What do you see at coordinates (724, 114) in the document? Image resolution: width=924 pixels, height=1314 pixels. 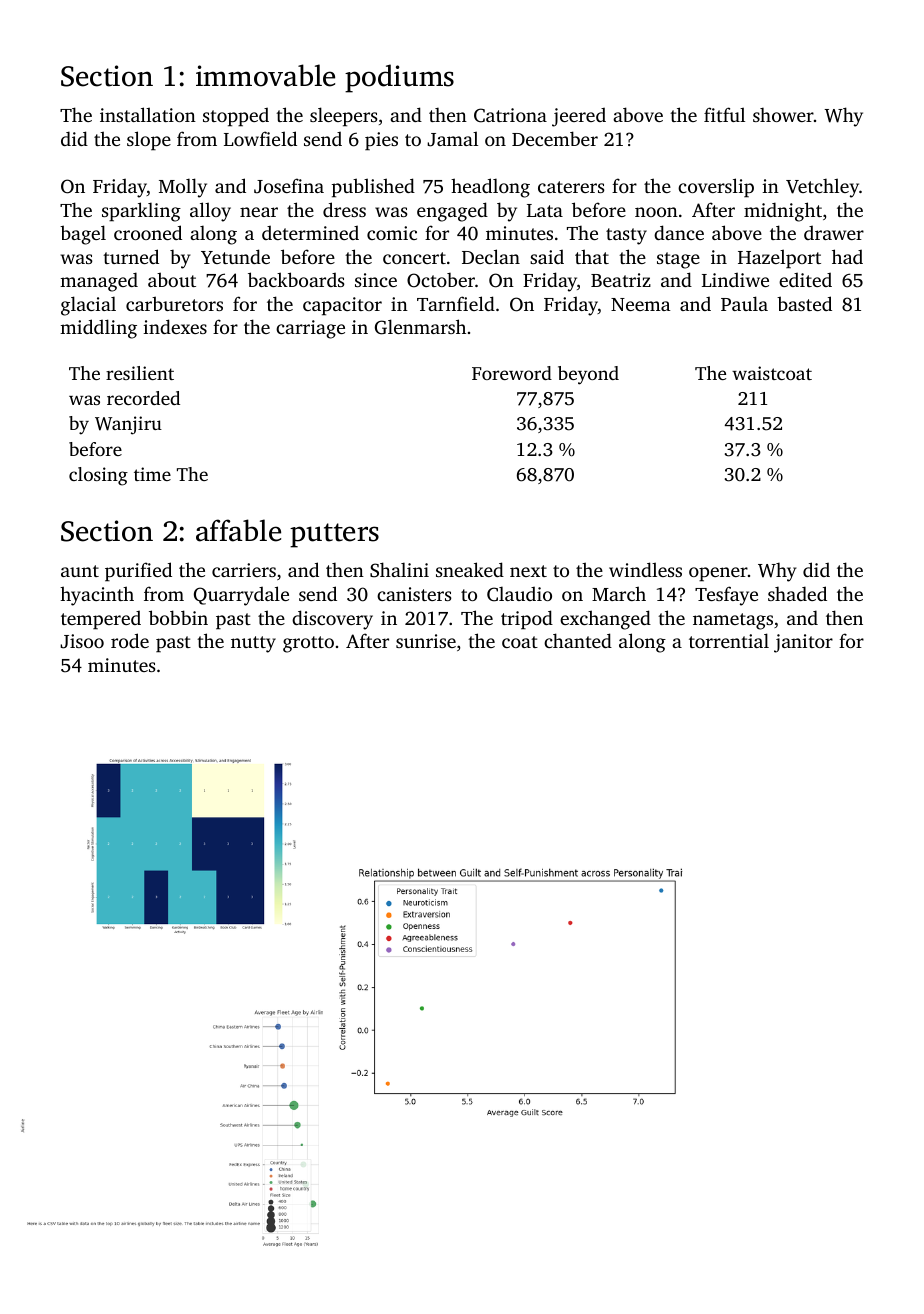 I see `fitful` at bounding box center [724, 114].
